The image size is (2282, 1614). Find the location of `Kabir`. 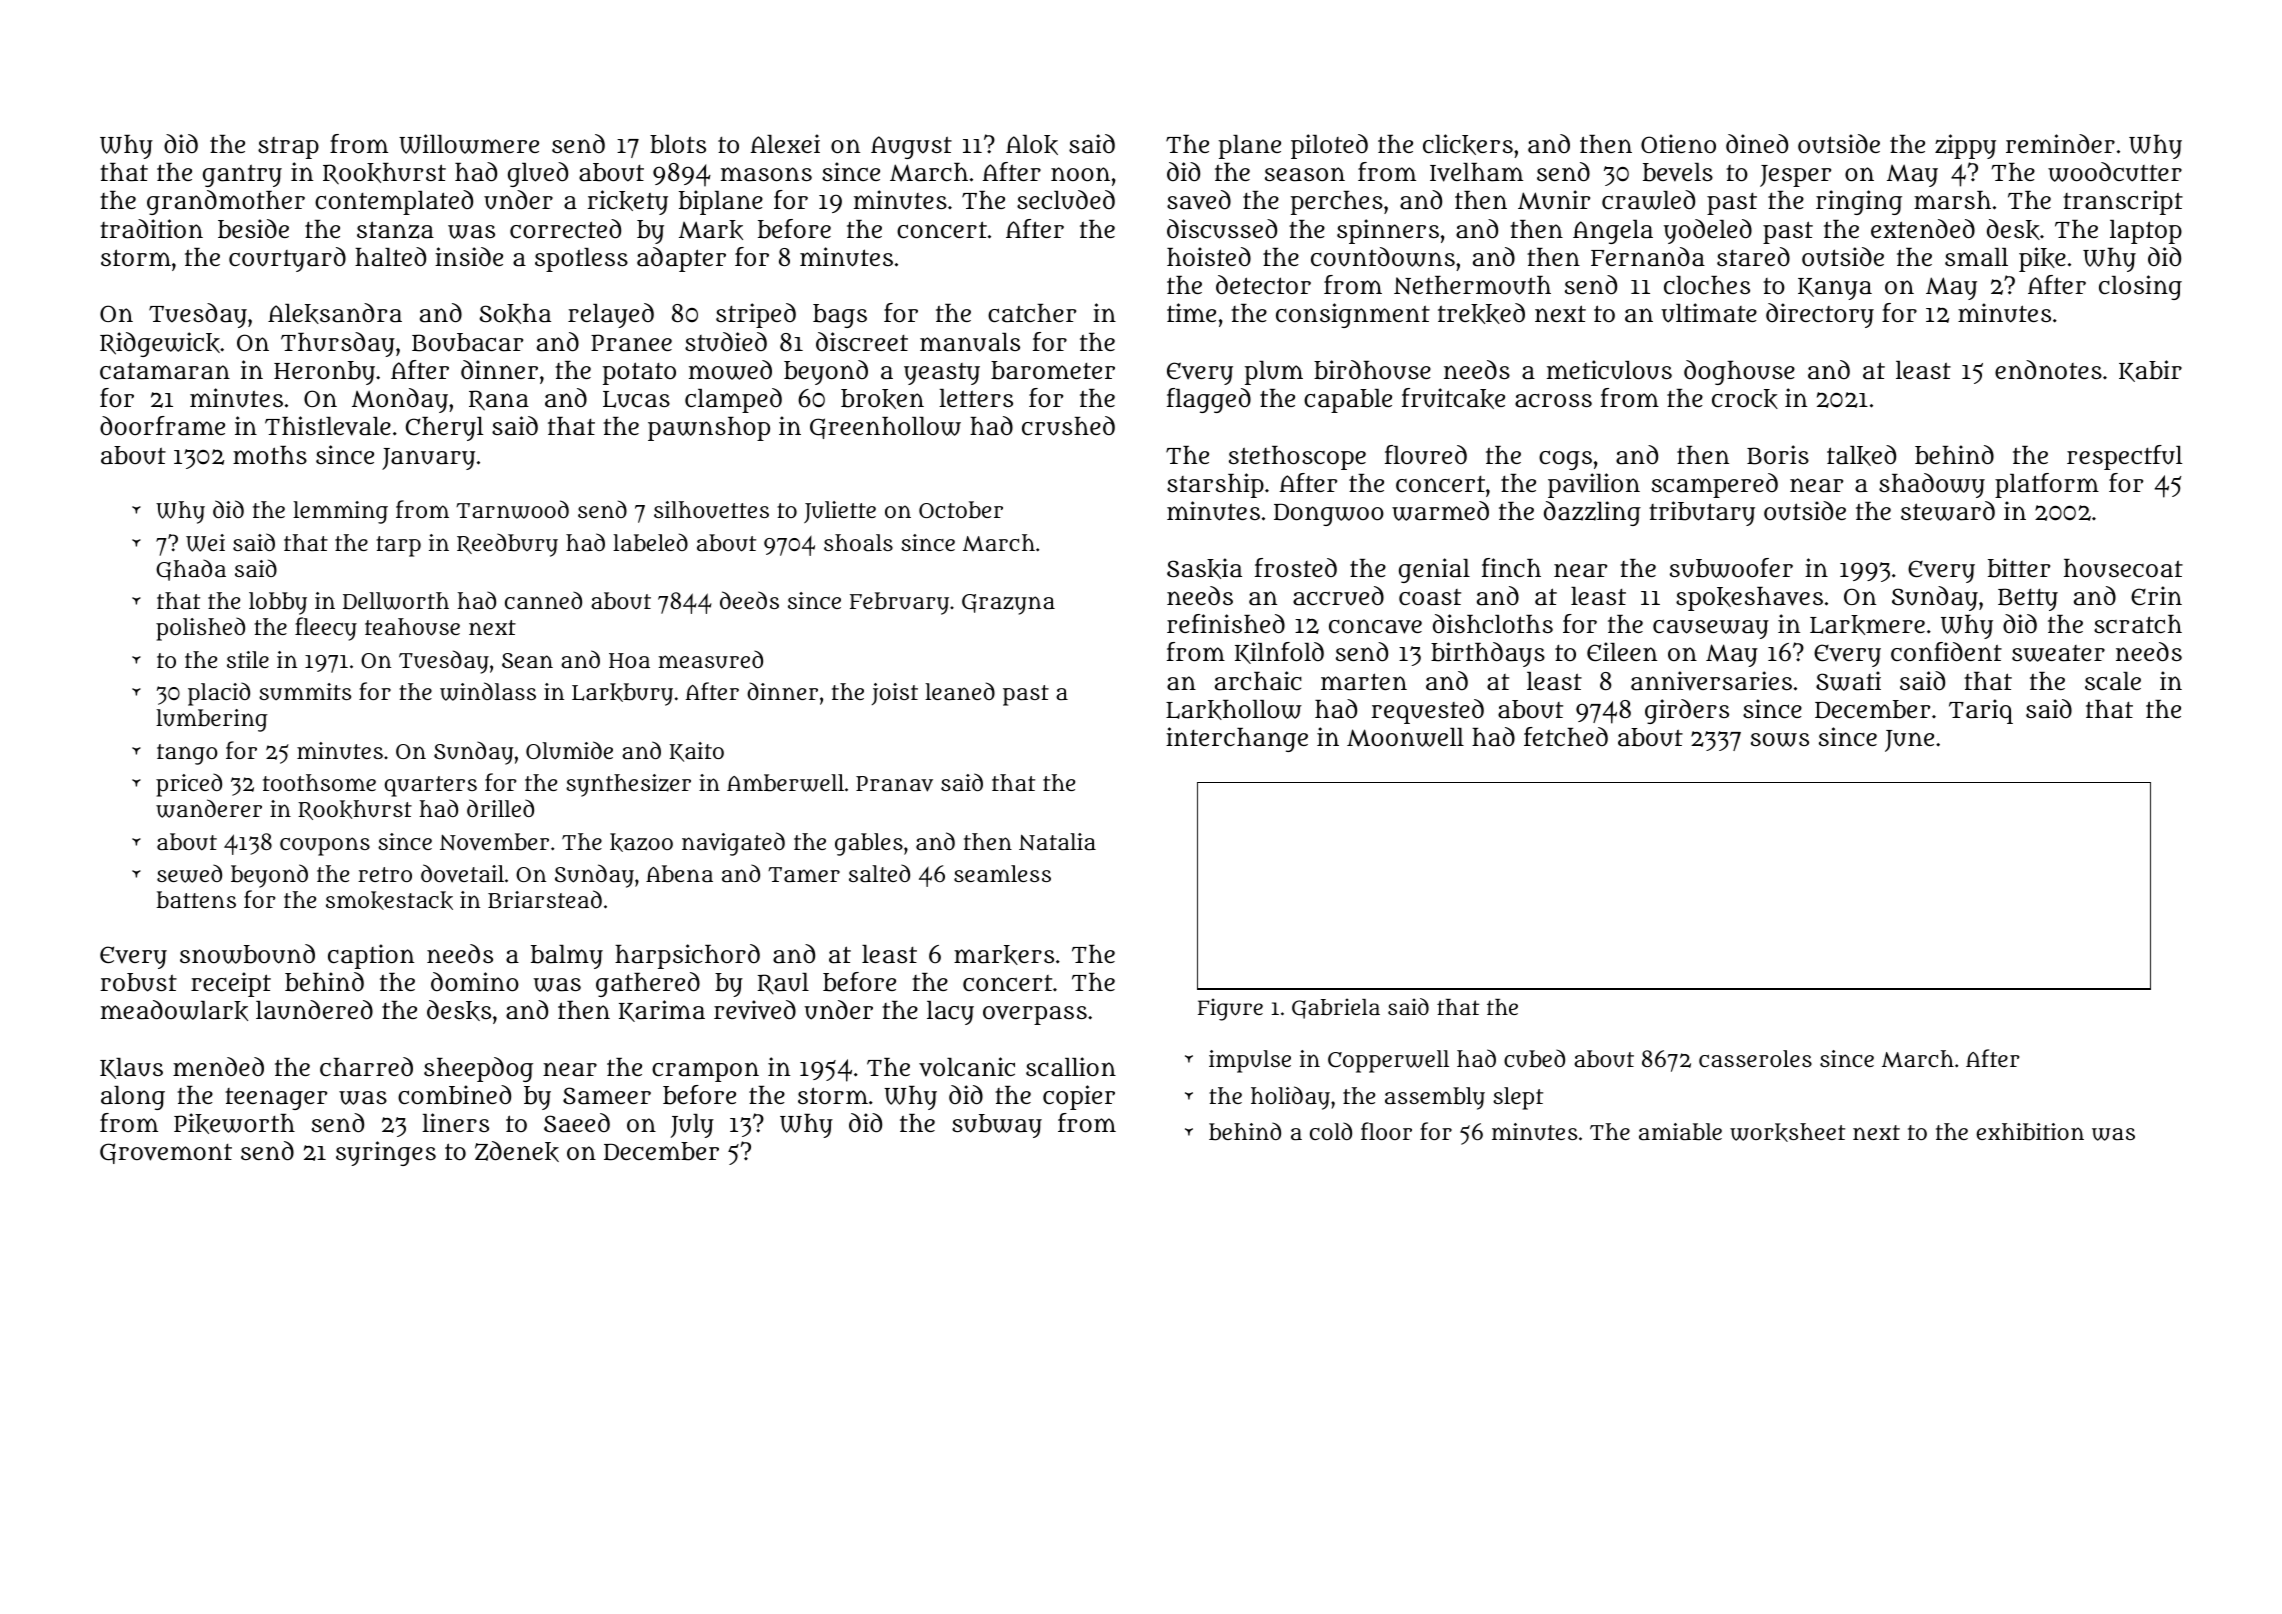

Kabir is located at coordinates (2150, 371).
